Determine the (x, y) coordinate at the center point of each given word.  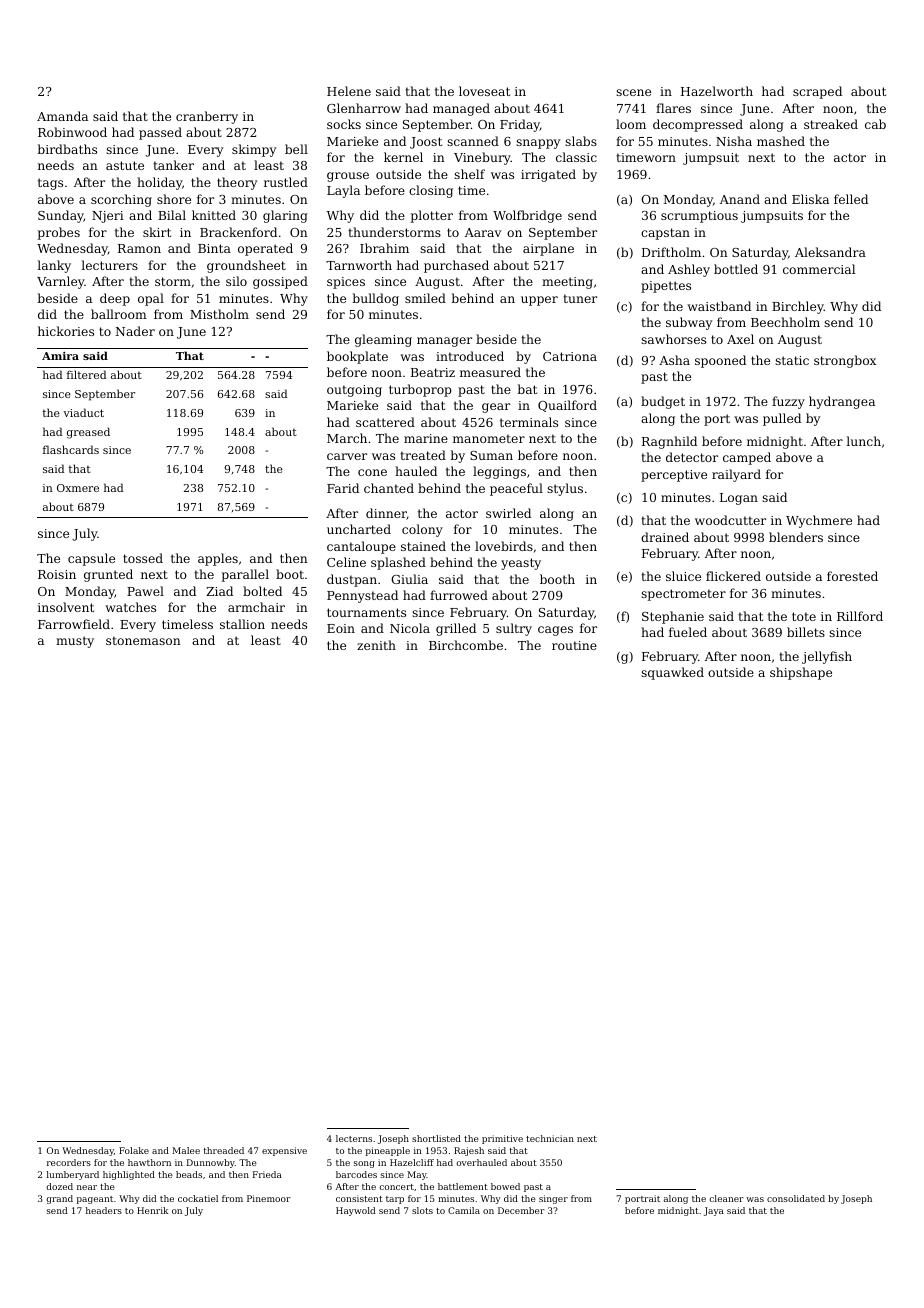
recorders (69, 1162)
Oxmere (78, 488)
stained (423, 546)
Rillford (860, 616)
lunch (863, 441)
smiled (425, 298)
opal (151, 299)
